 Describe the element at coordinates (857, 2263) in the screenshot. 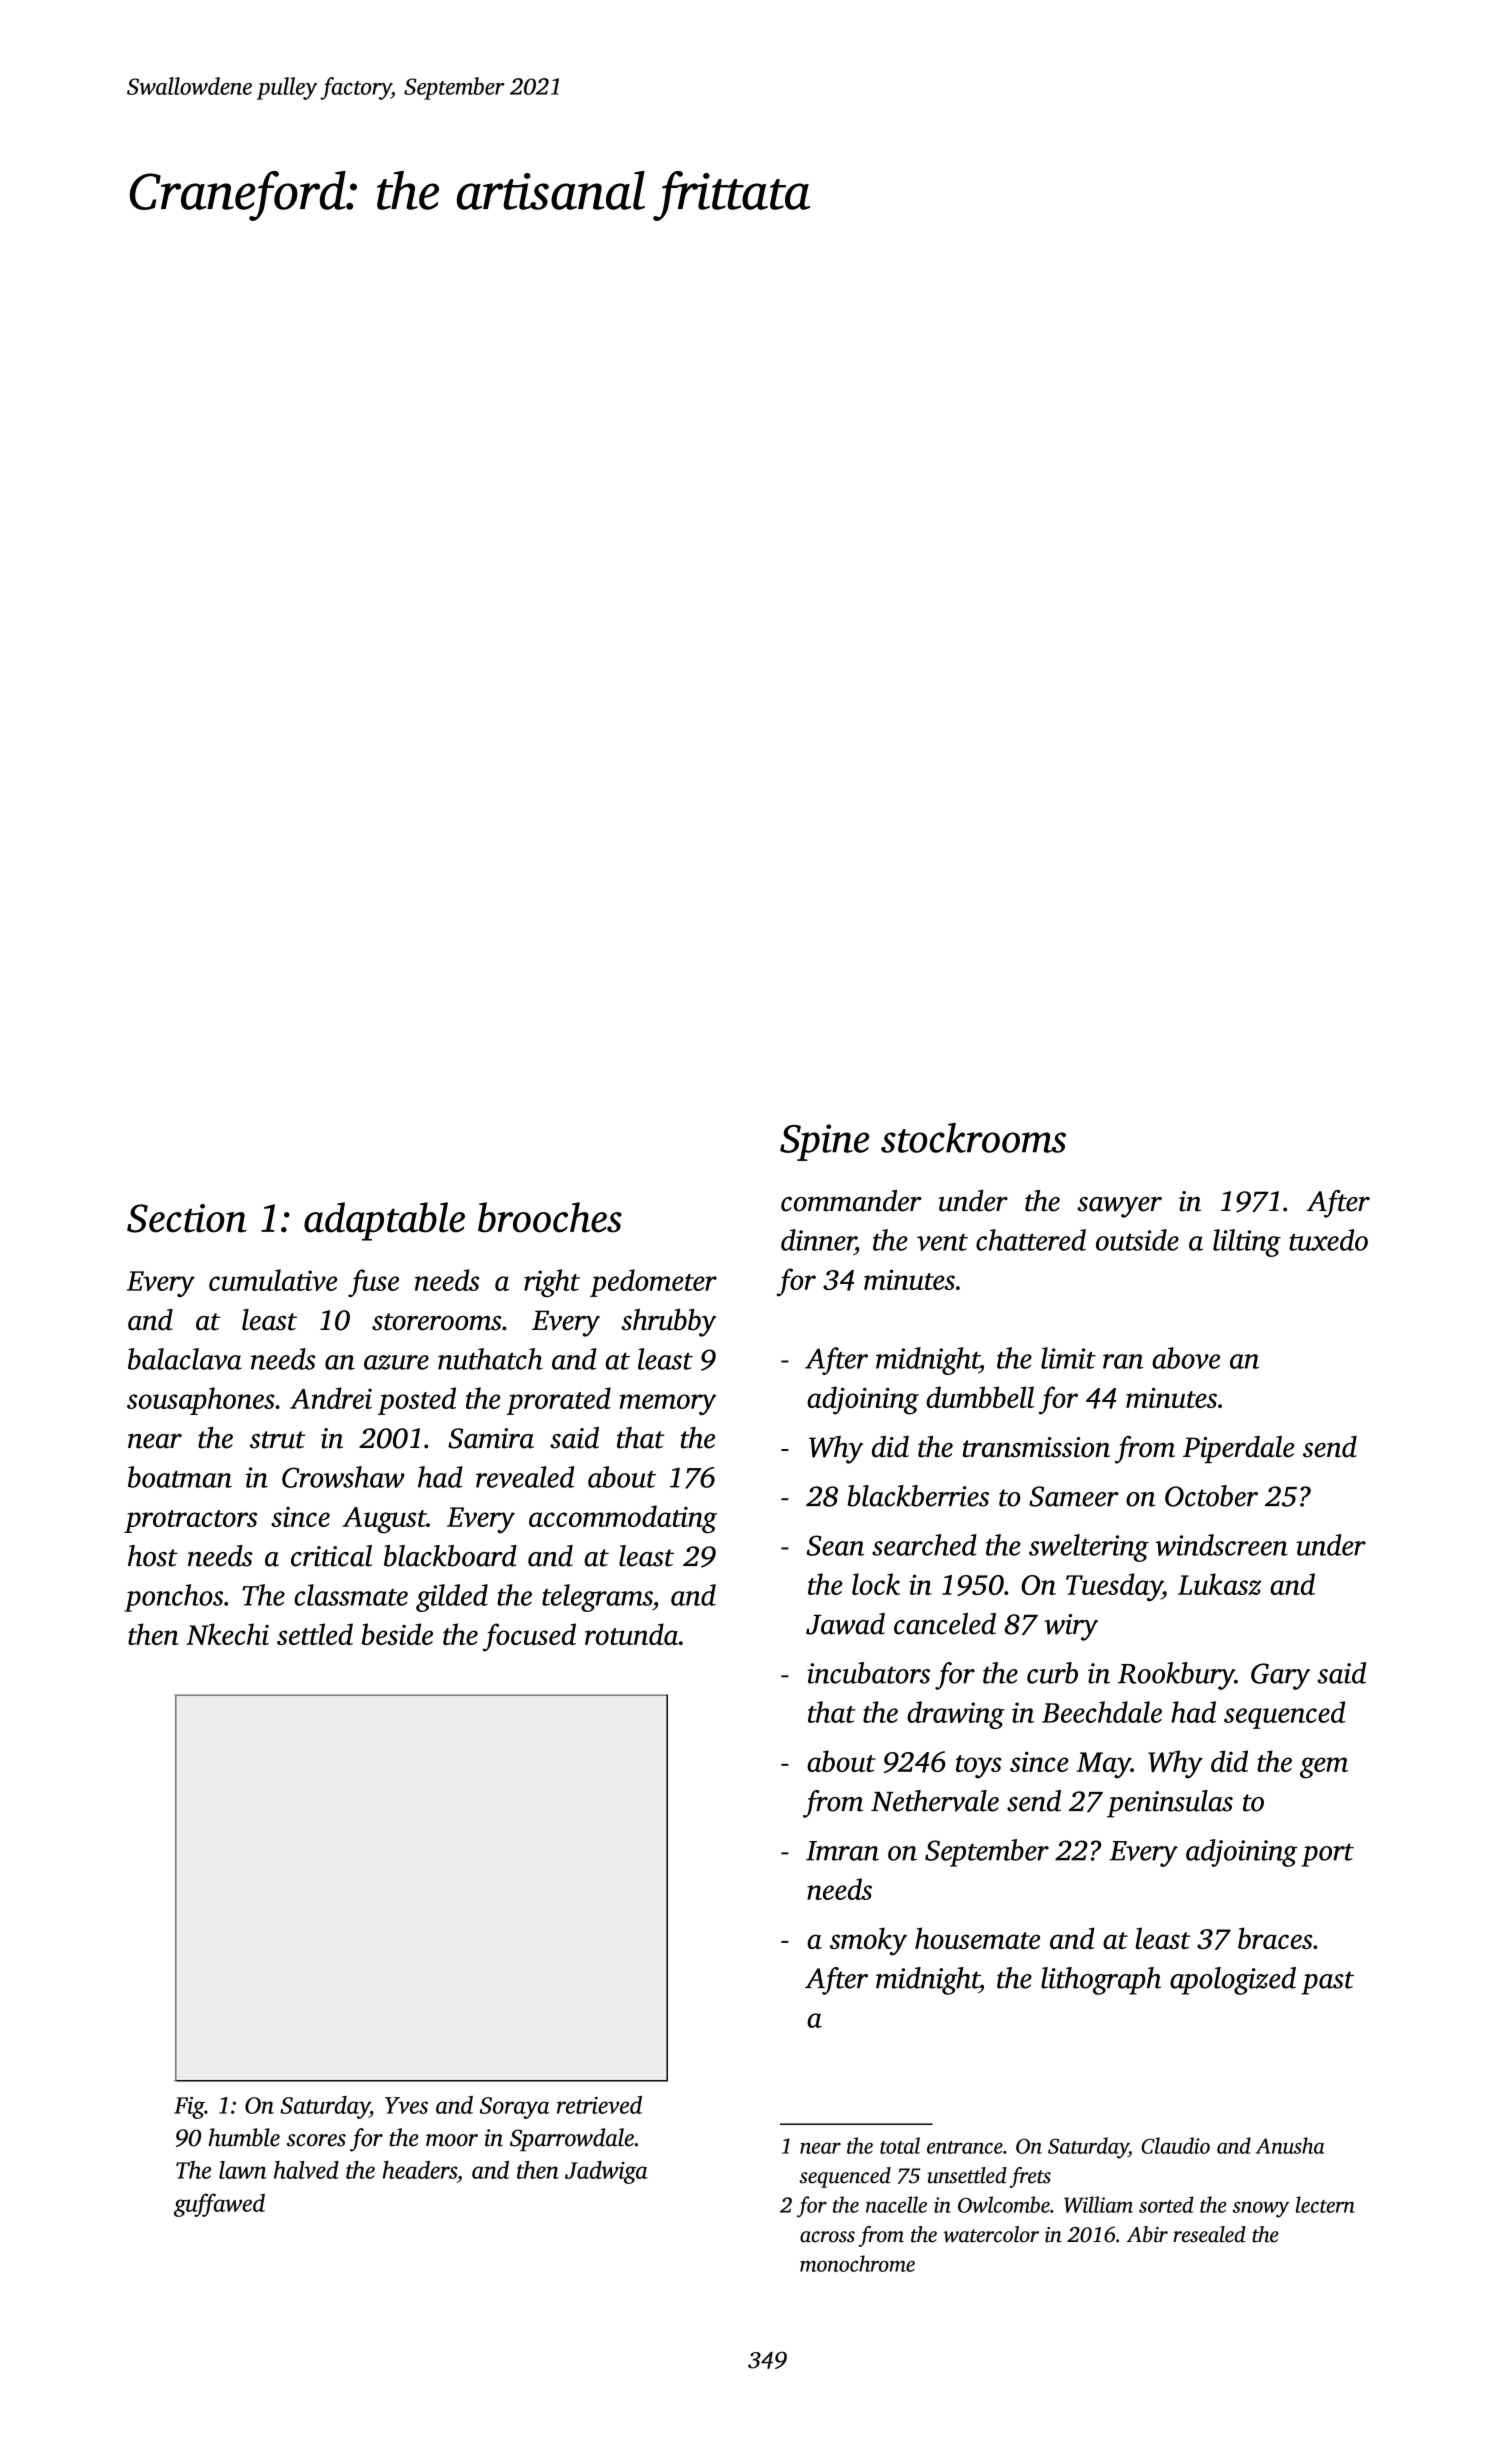

I see `monochrome` at that location.
